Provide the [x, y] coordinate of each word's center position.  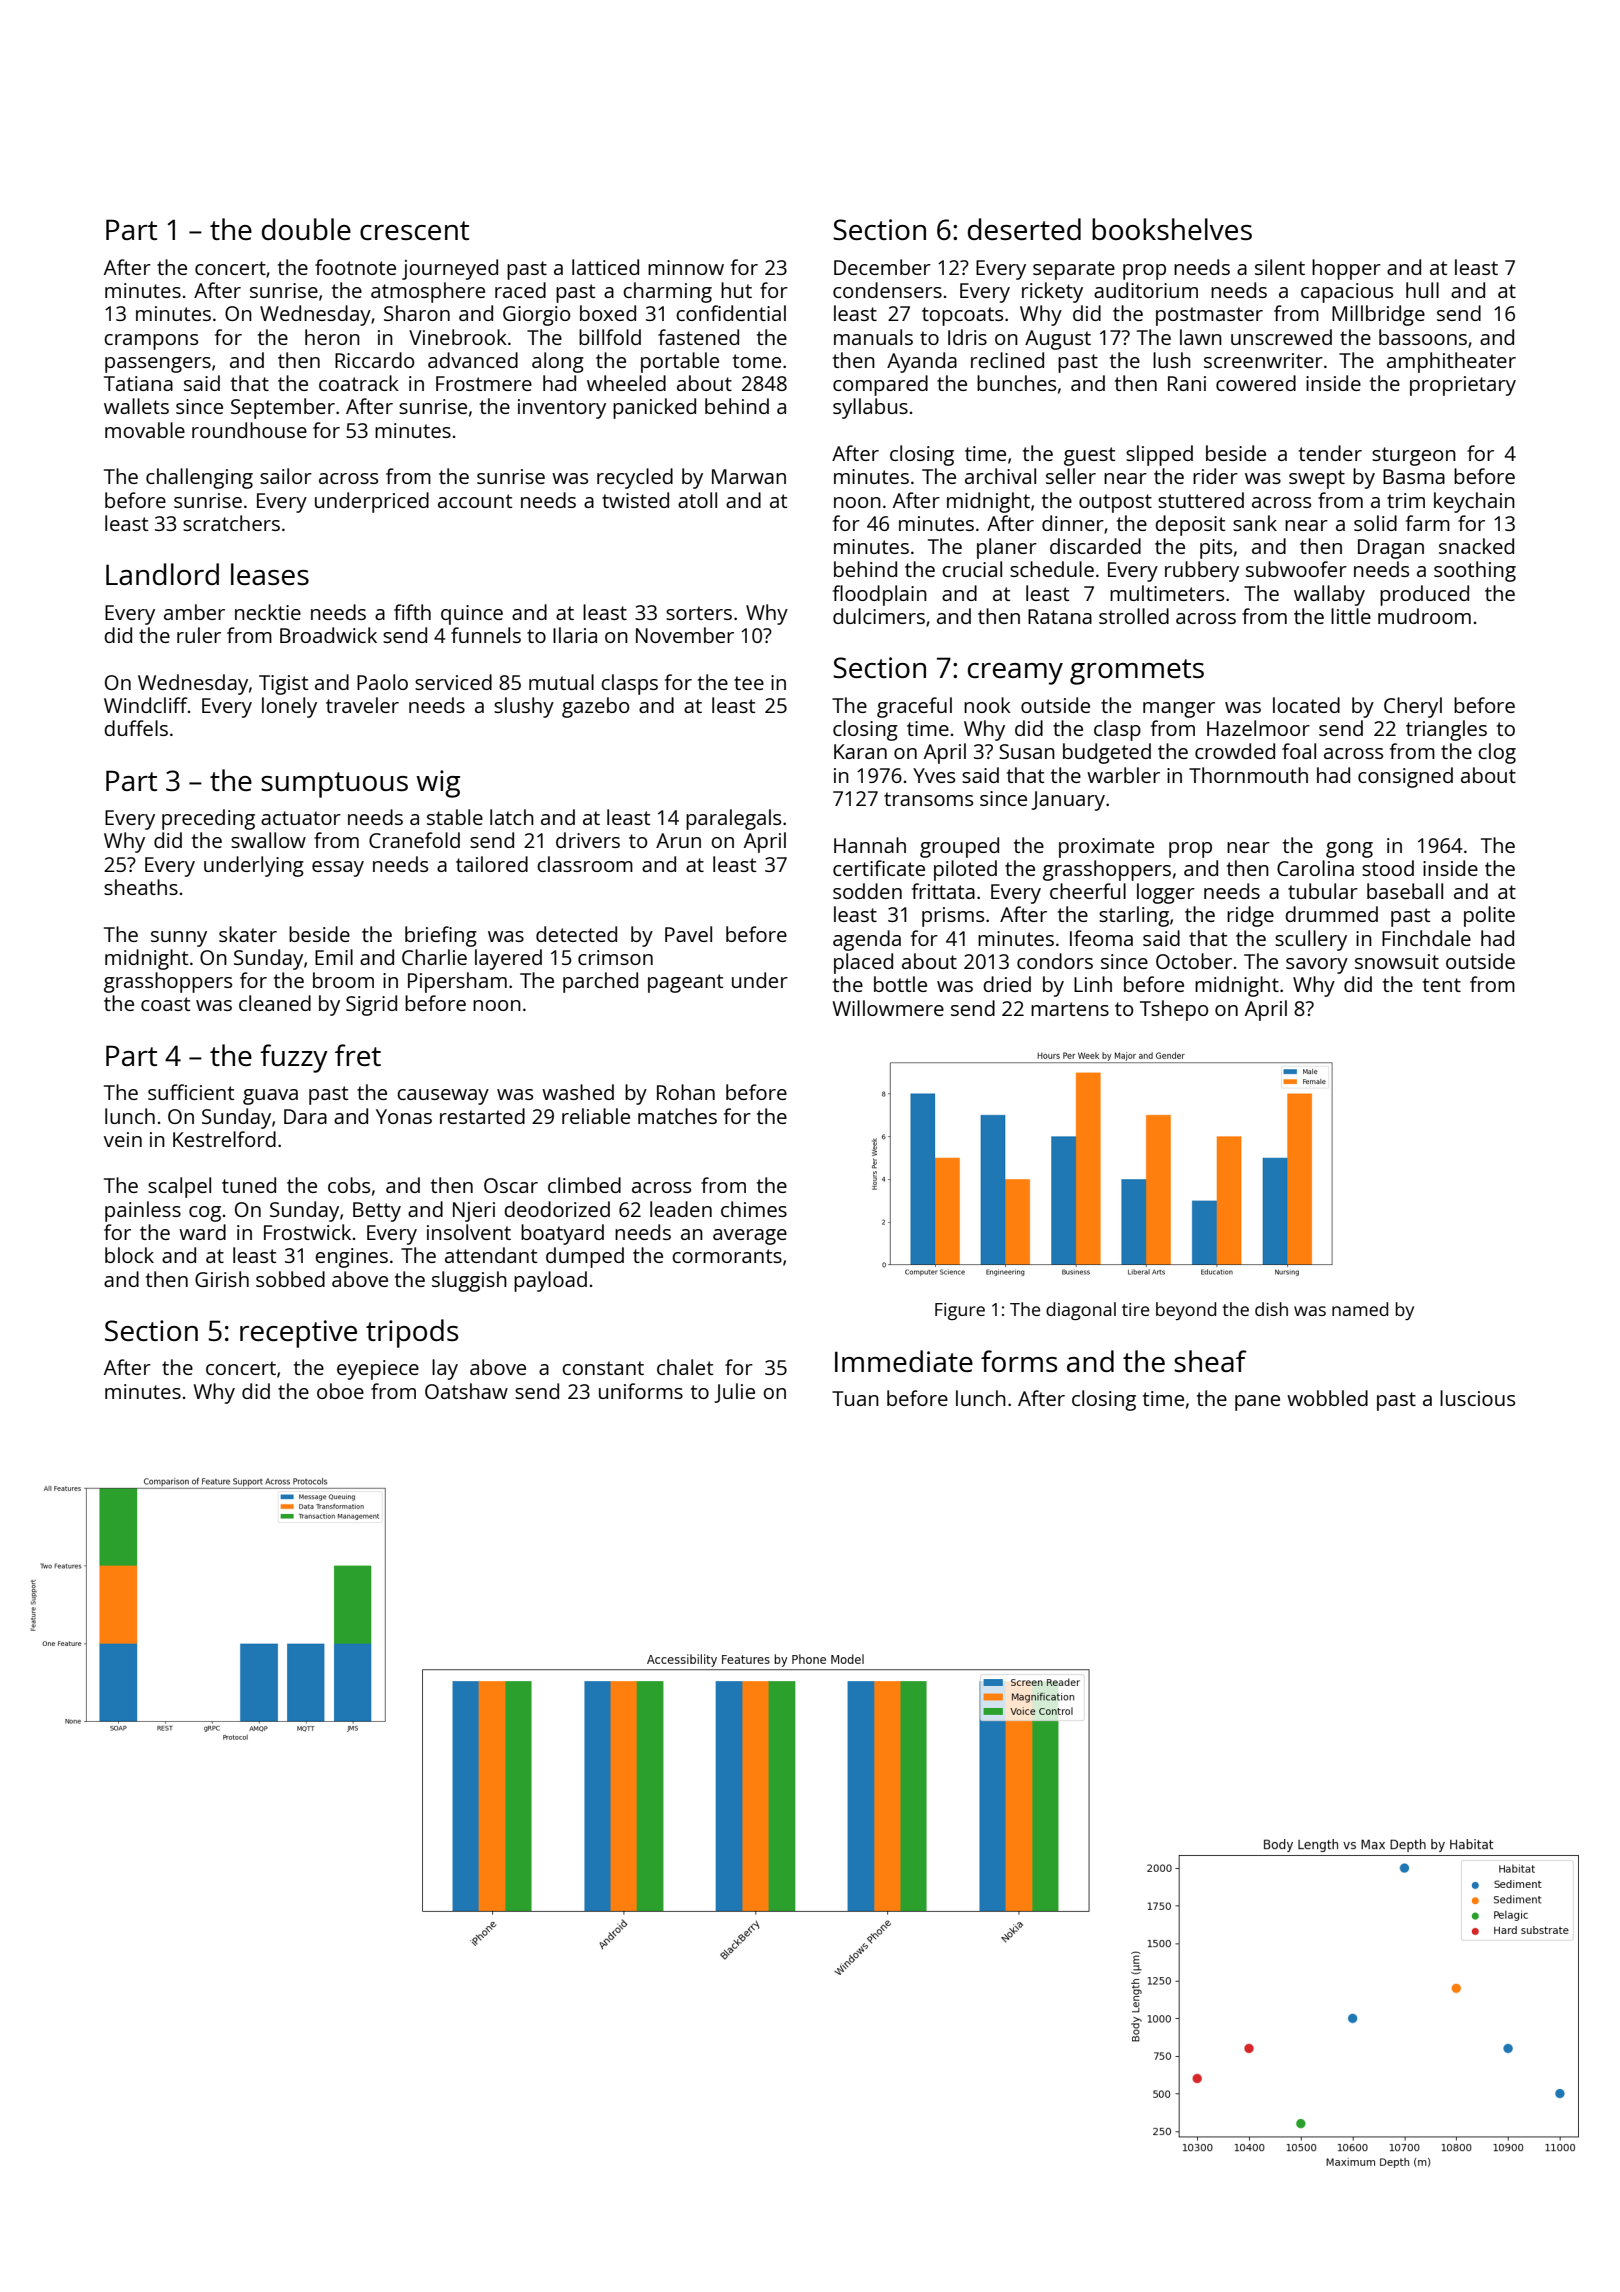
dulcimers [879, 616]
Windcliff [146, 705]
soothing [1475, 571]
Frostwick [307, 1232]
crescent [414, 230]
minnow [686, 267]
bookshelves [1172, 229]
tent [1442, 985]
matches [677, 1116]
